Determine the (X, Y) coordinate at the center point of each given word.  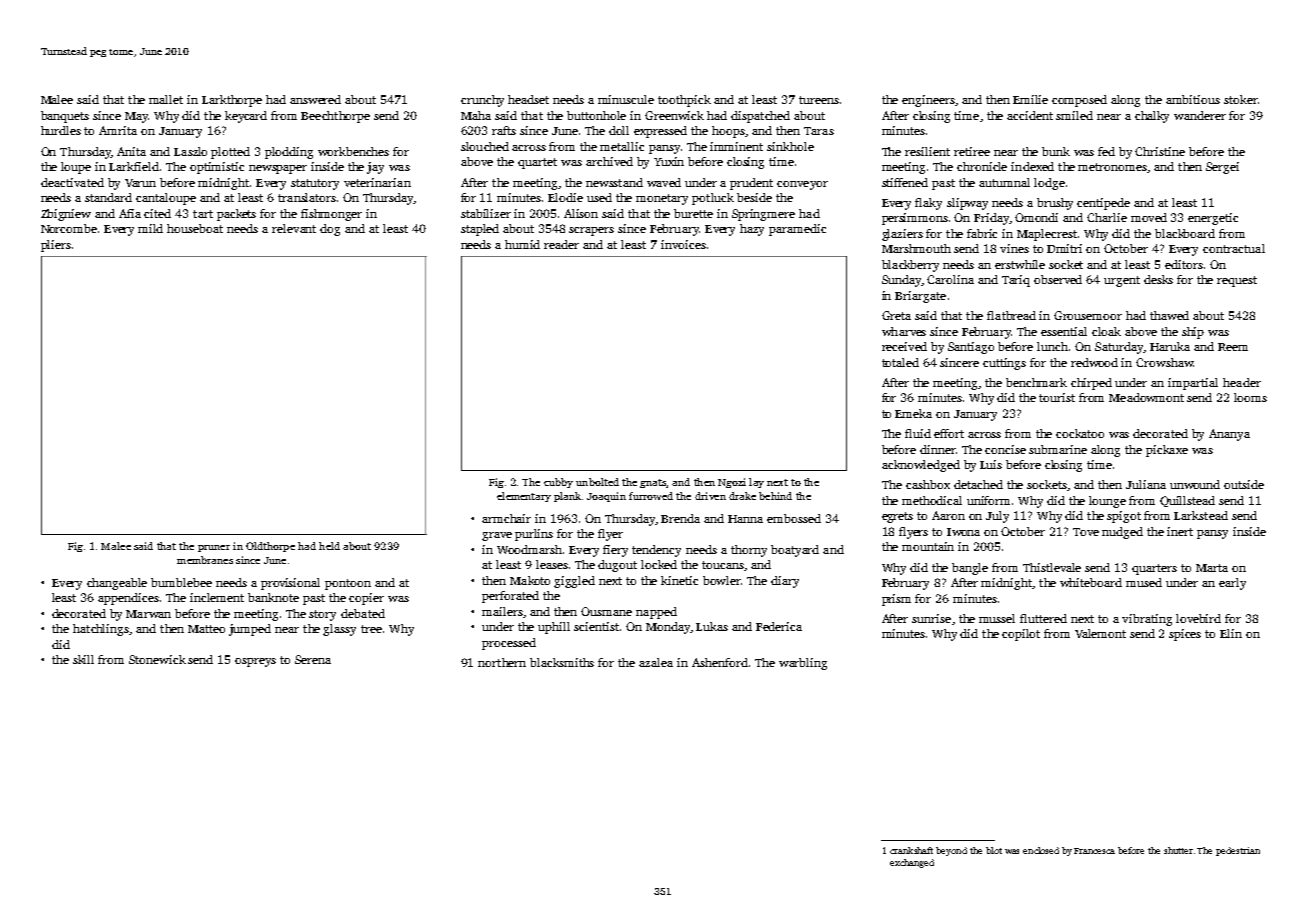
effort (949, 433)
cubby (558, 483)
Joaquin (606, 497)
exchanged (912, 863)
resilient (927, 151)
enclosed (1041, 850)
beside (754, 197)
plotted (230, 153)
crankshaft (911, 850)
